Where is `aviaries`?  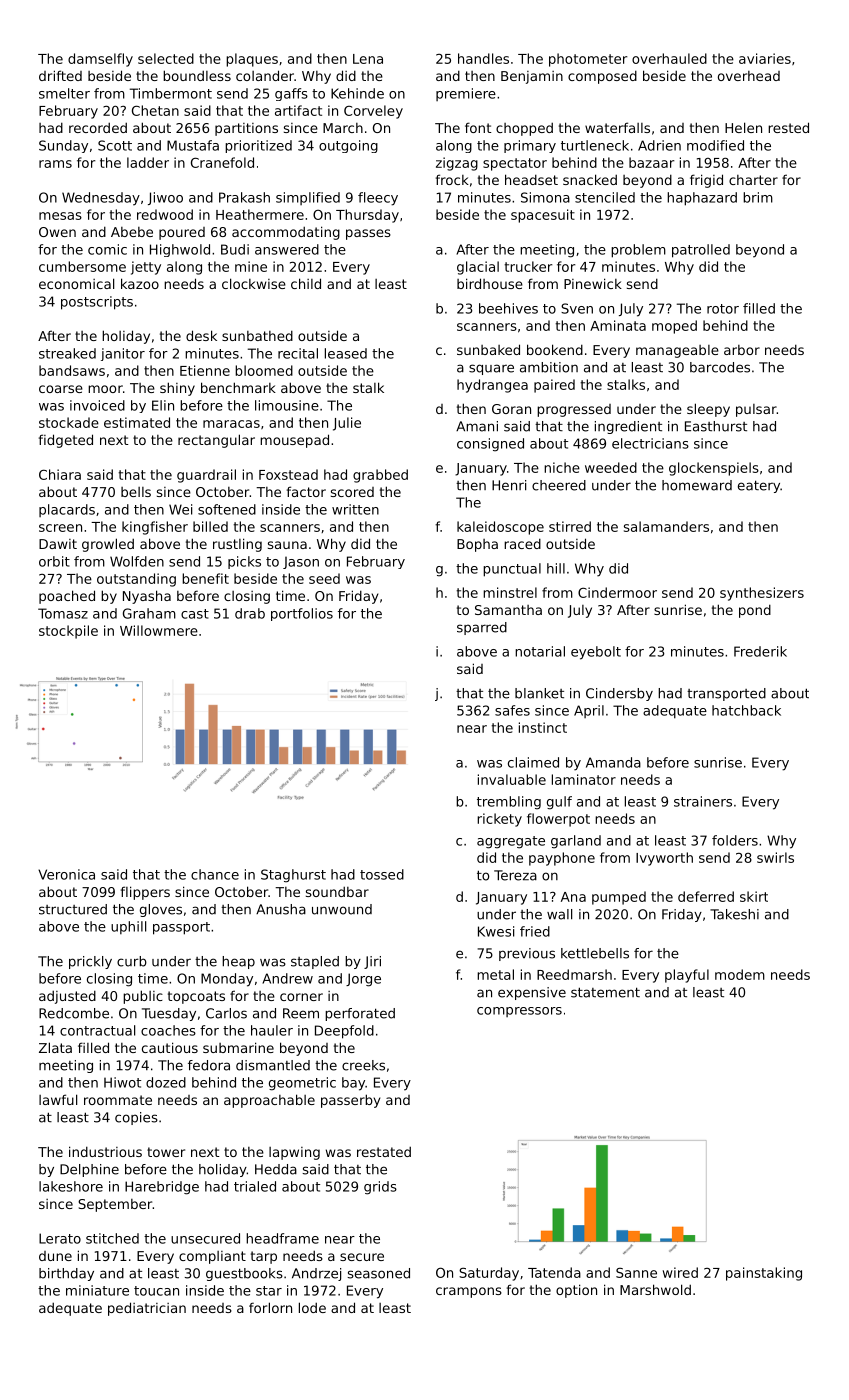 aviaries is located at coordinates (765, 58).
